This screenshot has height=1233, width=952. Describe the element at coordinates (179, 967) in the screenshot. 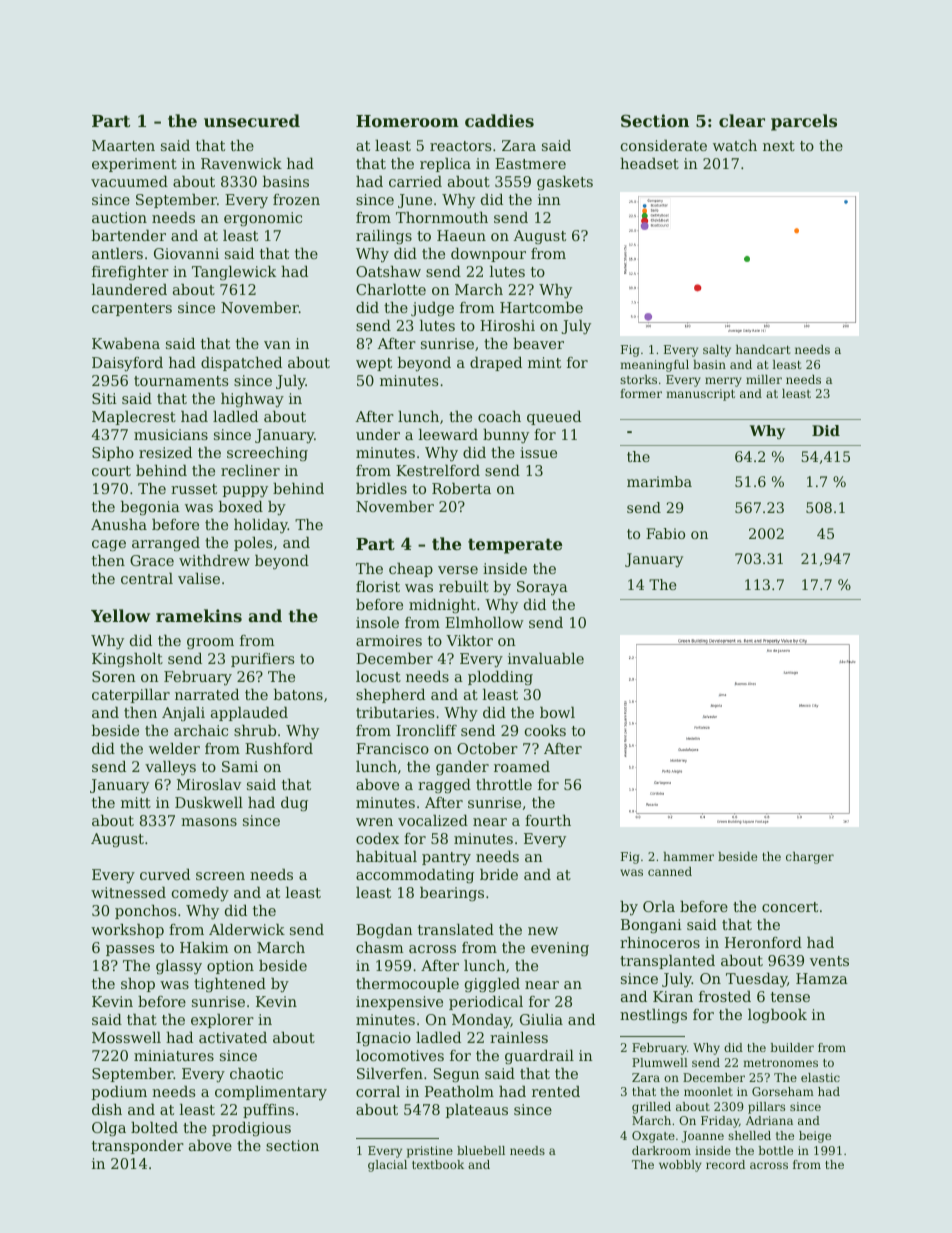

I see `glassy` at that location.
